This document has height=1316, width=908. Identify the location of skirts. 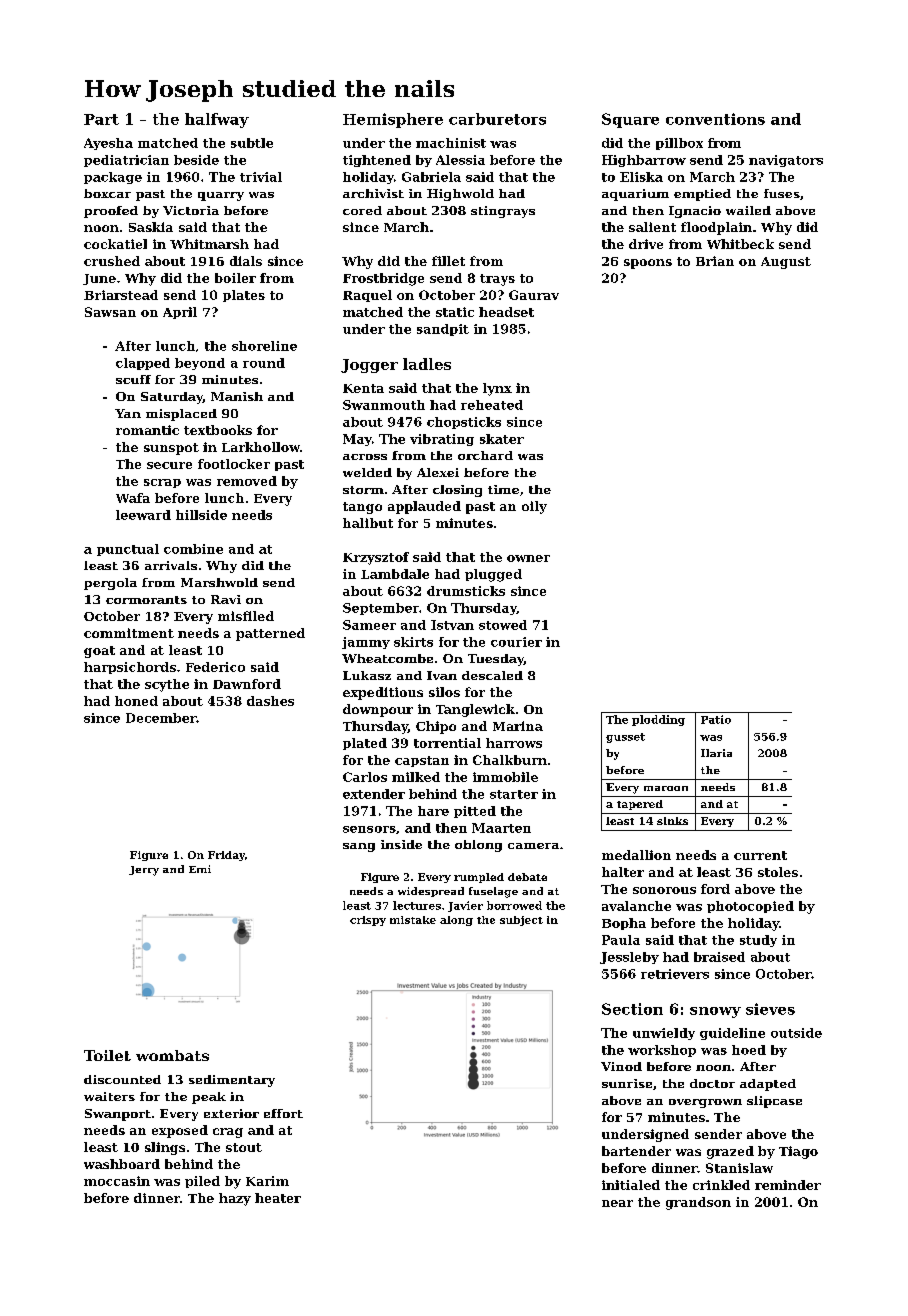
(413, 642).
